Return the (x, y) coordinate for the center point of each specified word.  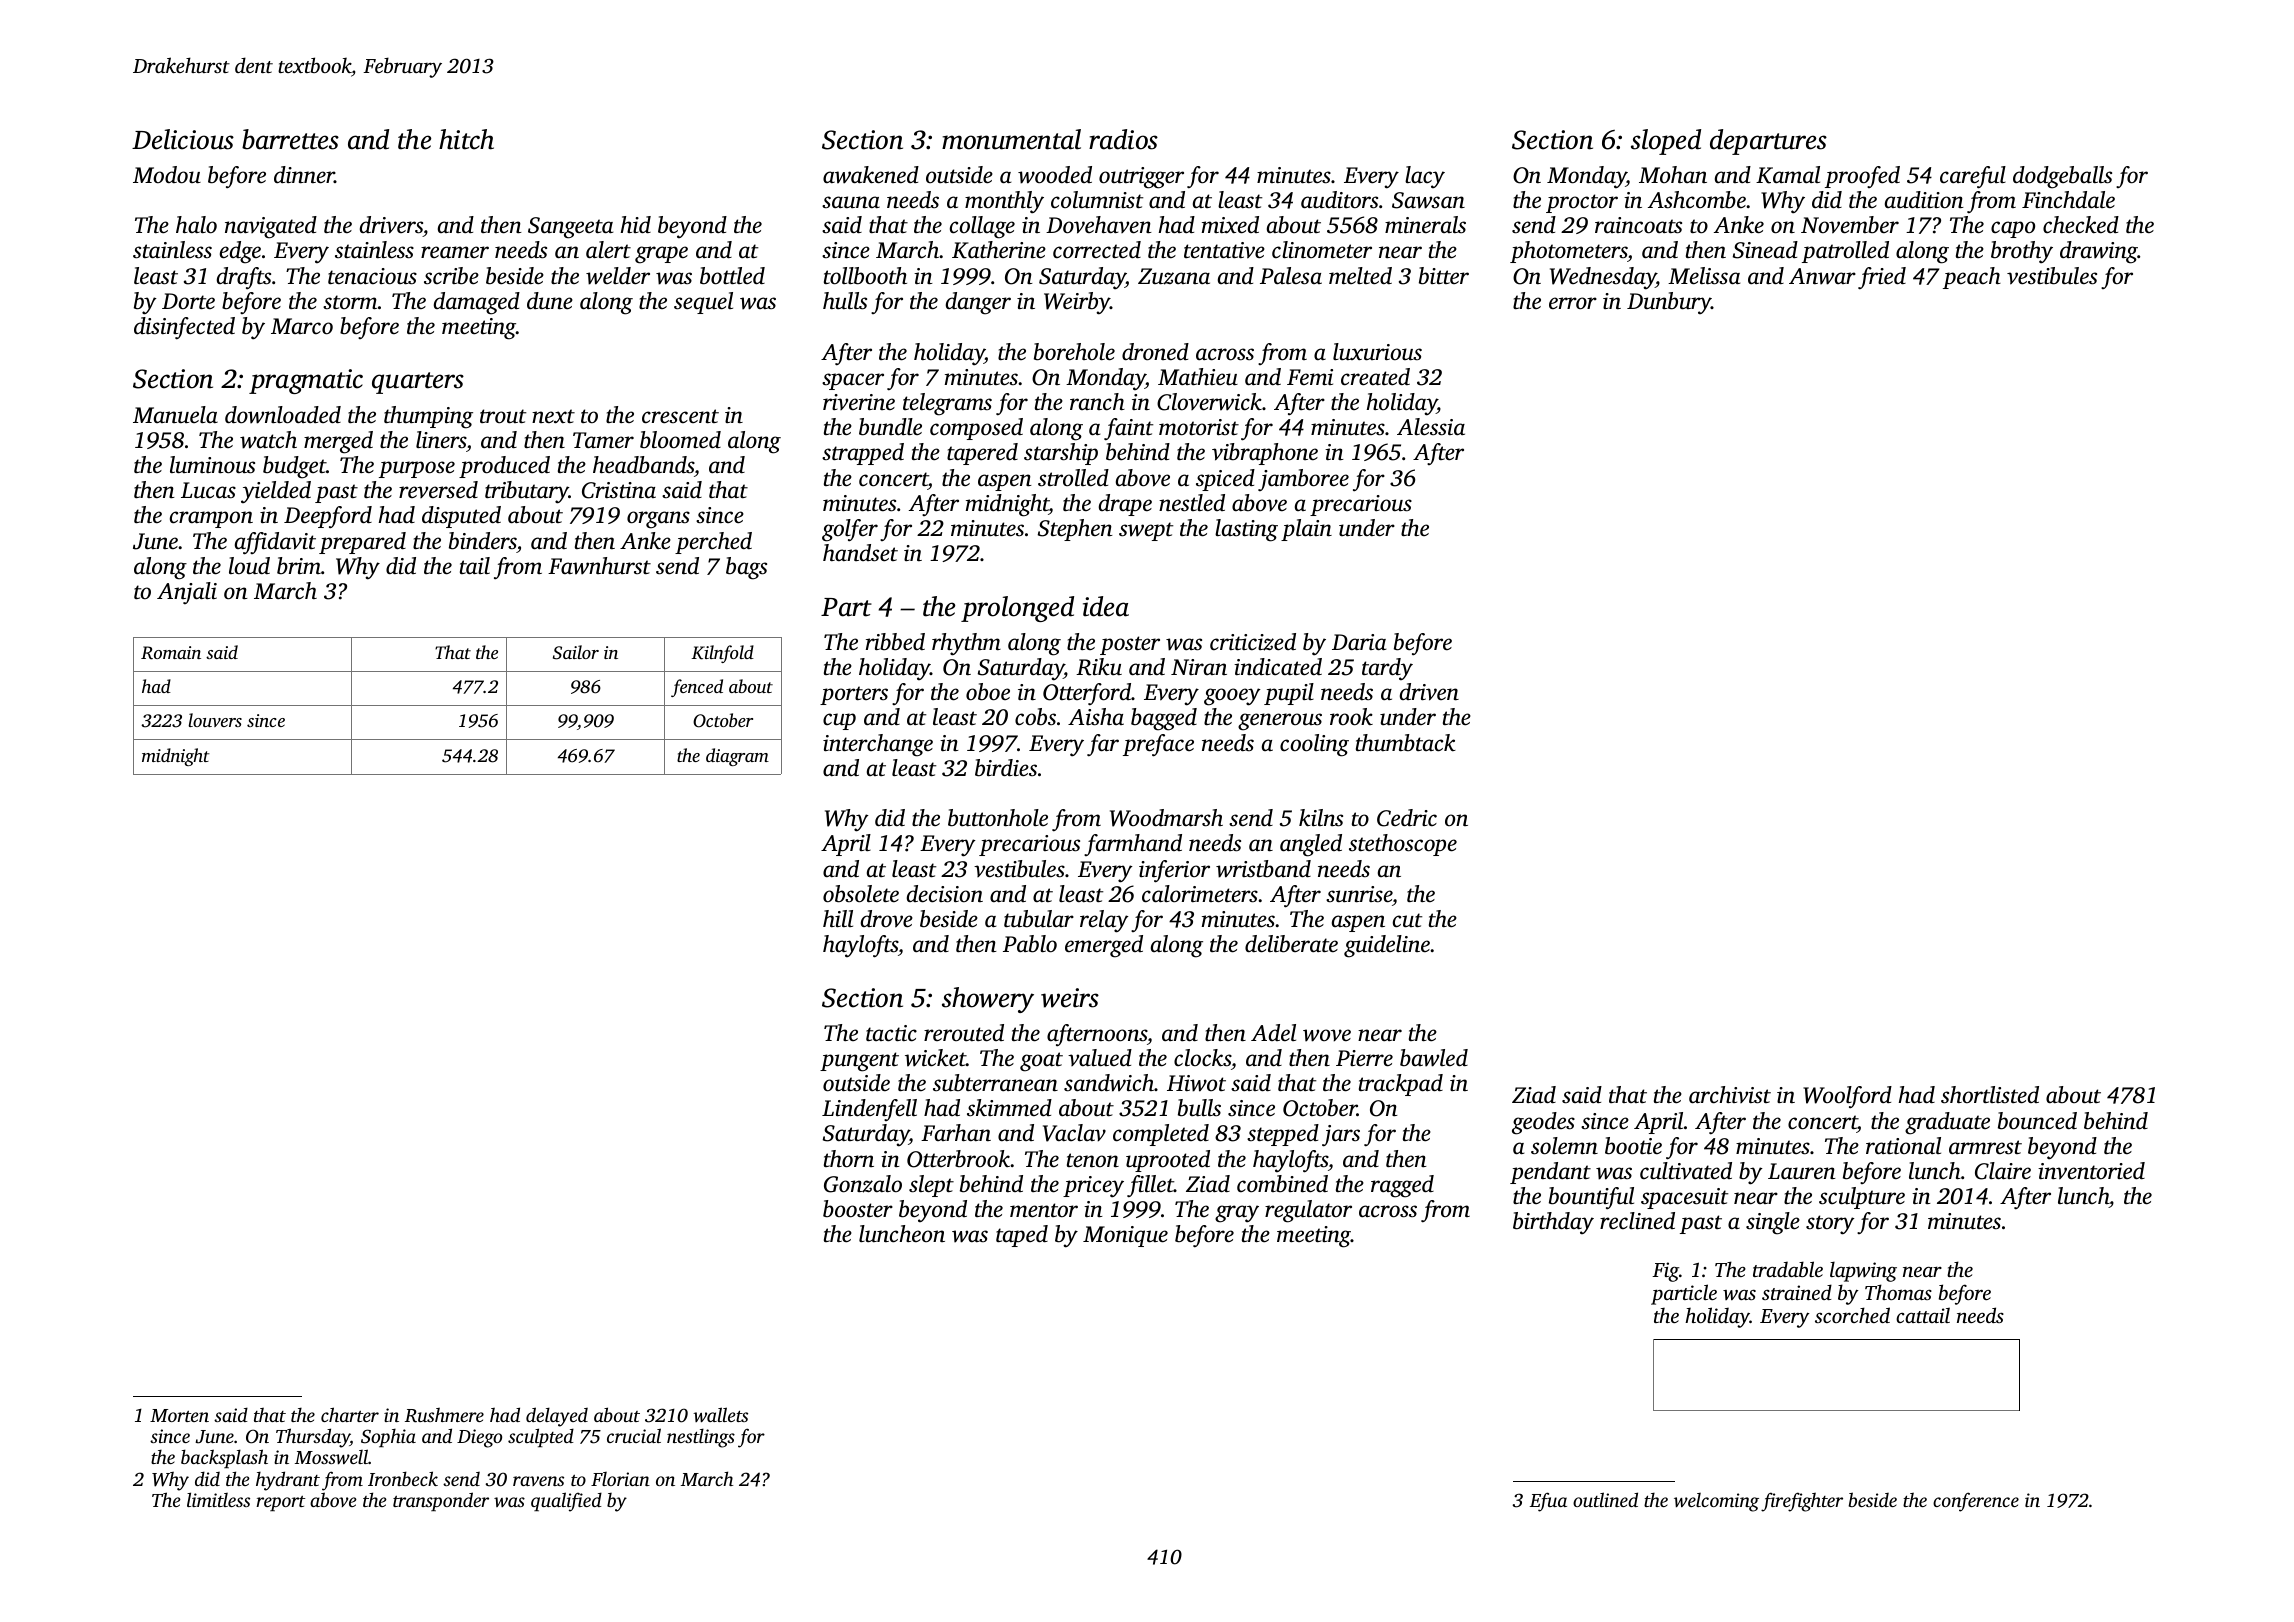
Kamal (1788, 175)
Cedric (1407, 818)
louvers (215, 720)
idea (1106, 606)
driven (1429, 692)
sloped (1666, 142)
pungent (859, 1062)
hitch (466, 139)
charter (350, 1414)
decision (945, 894)
